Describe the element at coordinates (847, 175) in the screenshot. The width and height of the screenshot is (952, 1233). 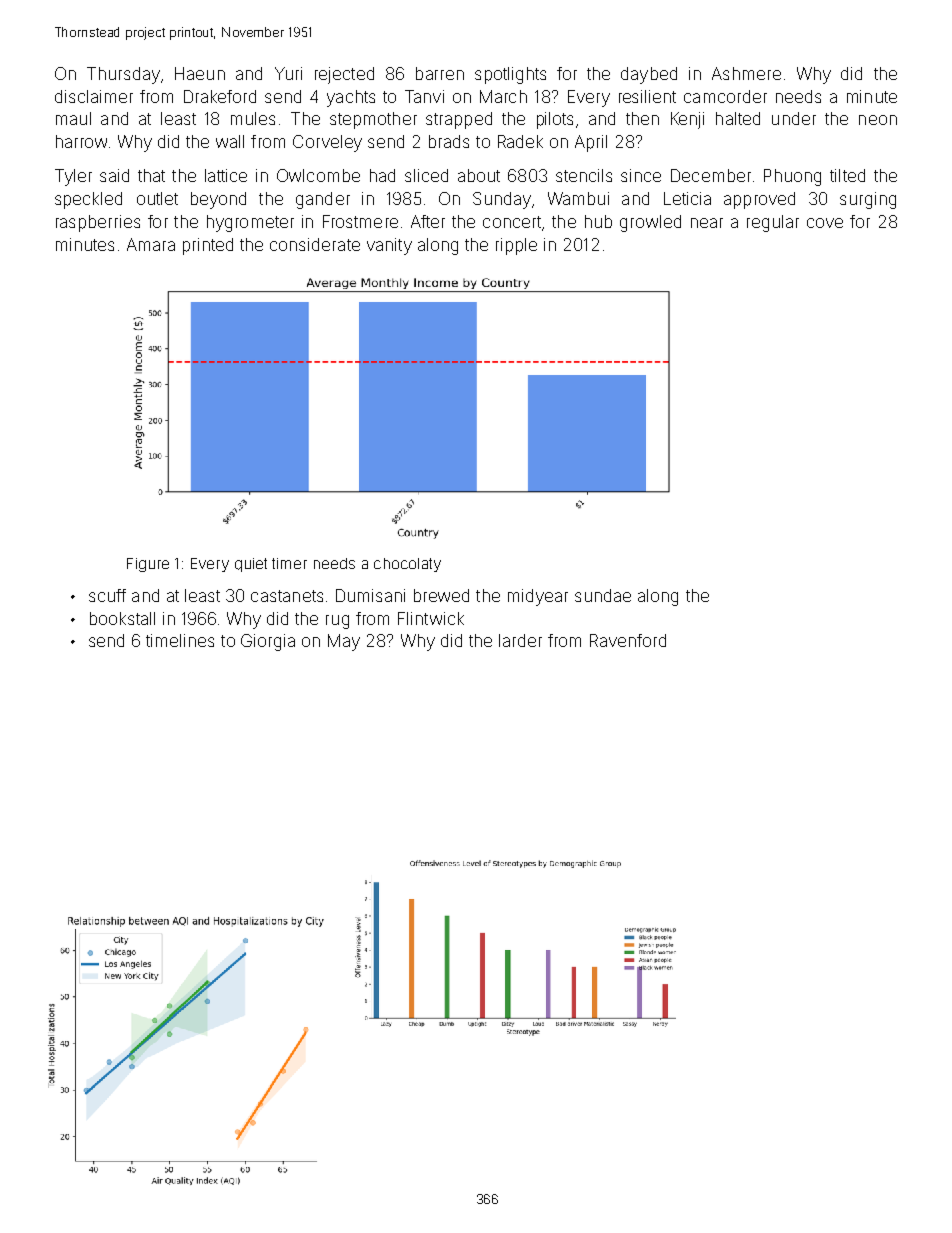
I see `tilted` at that location.
